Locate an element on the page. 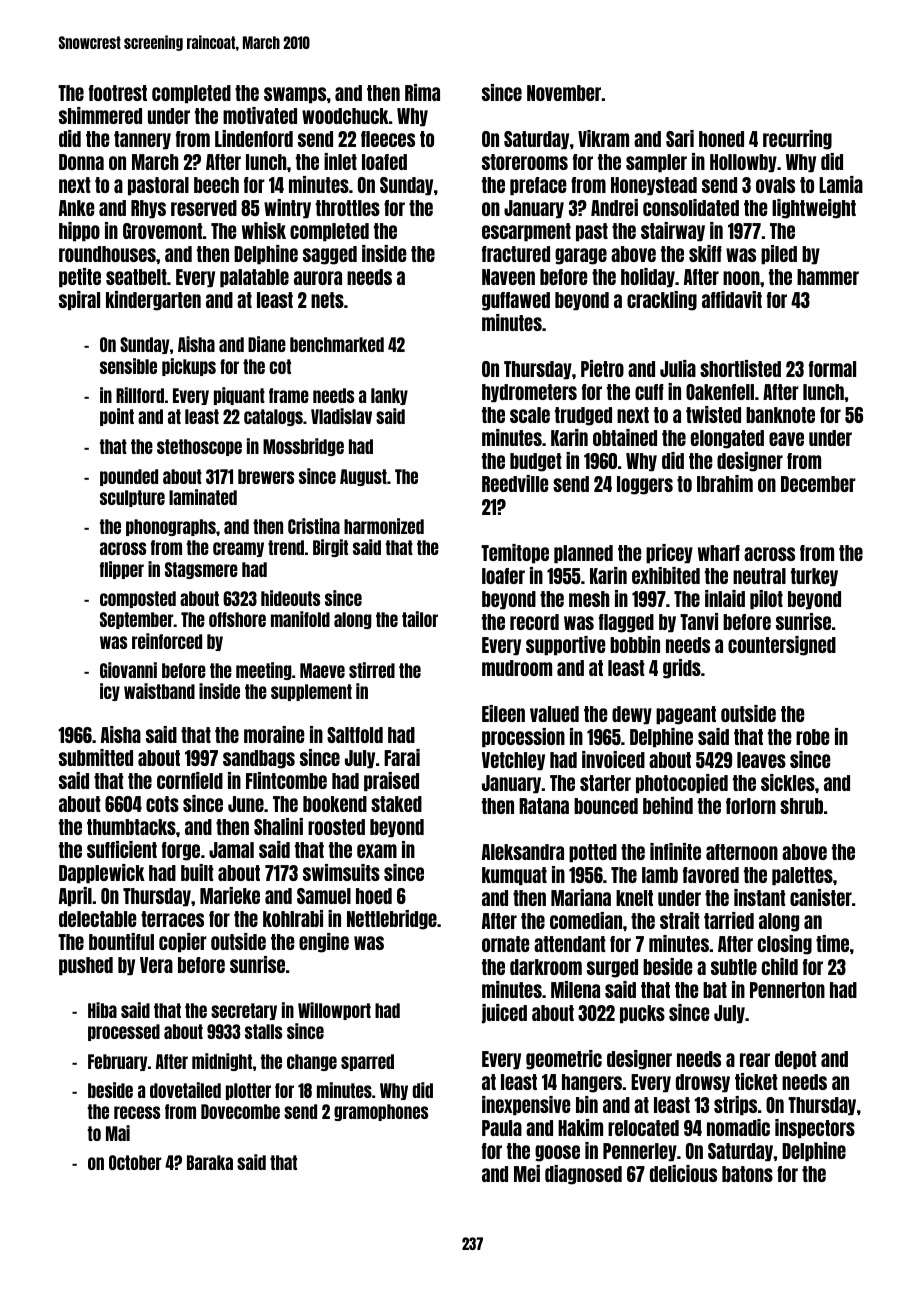 This page has width=924, height=1314. guffawed is located at coordinates (516, 301).
